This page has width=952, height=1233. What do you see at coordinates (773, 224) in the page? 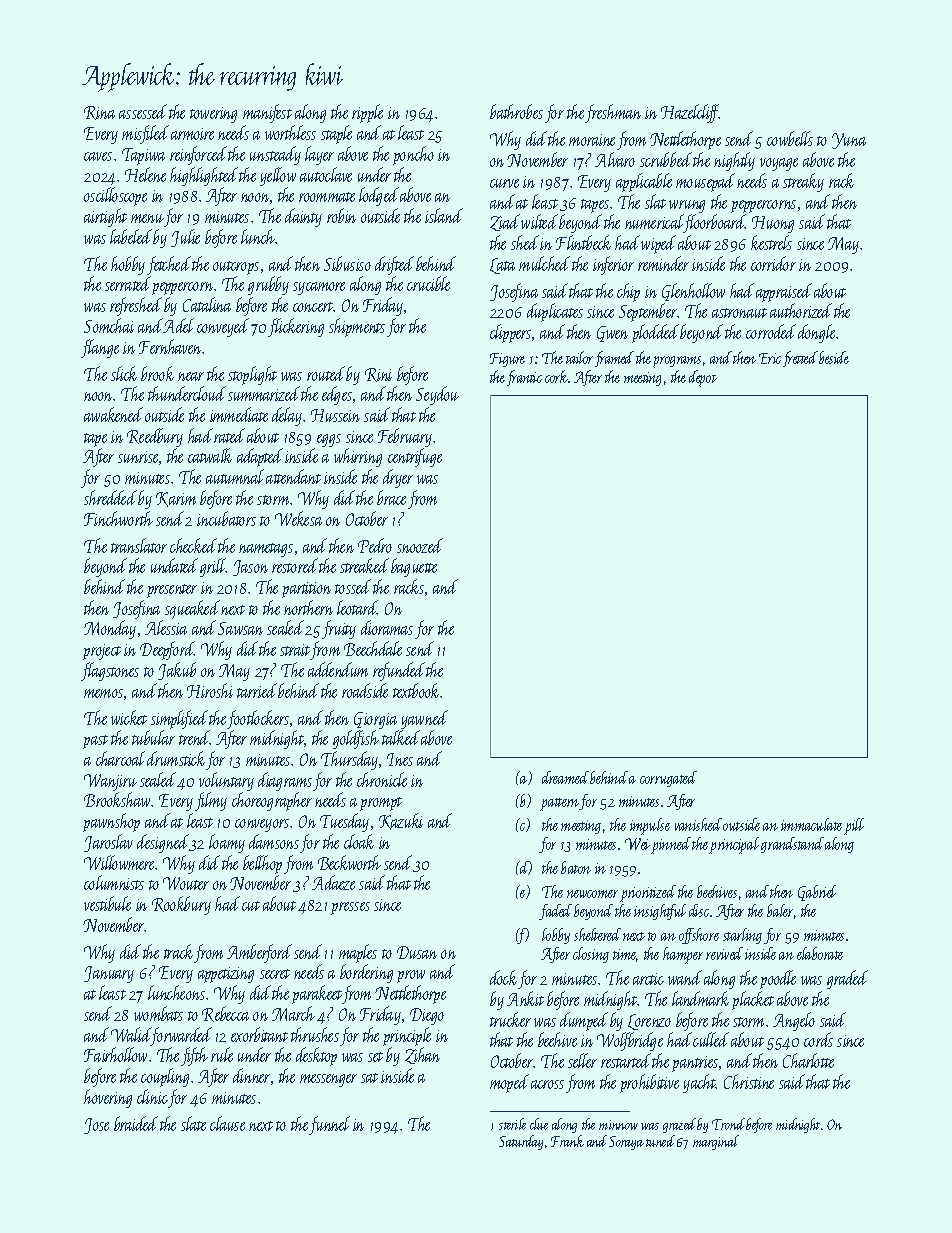
I see `Huong` at bounding box center [773, 224].
